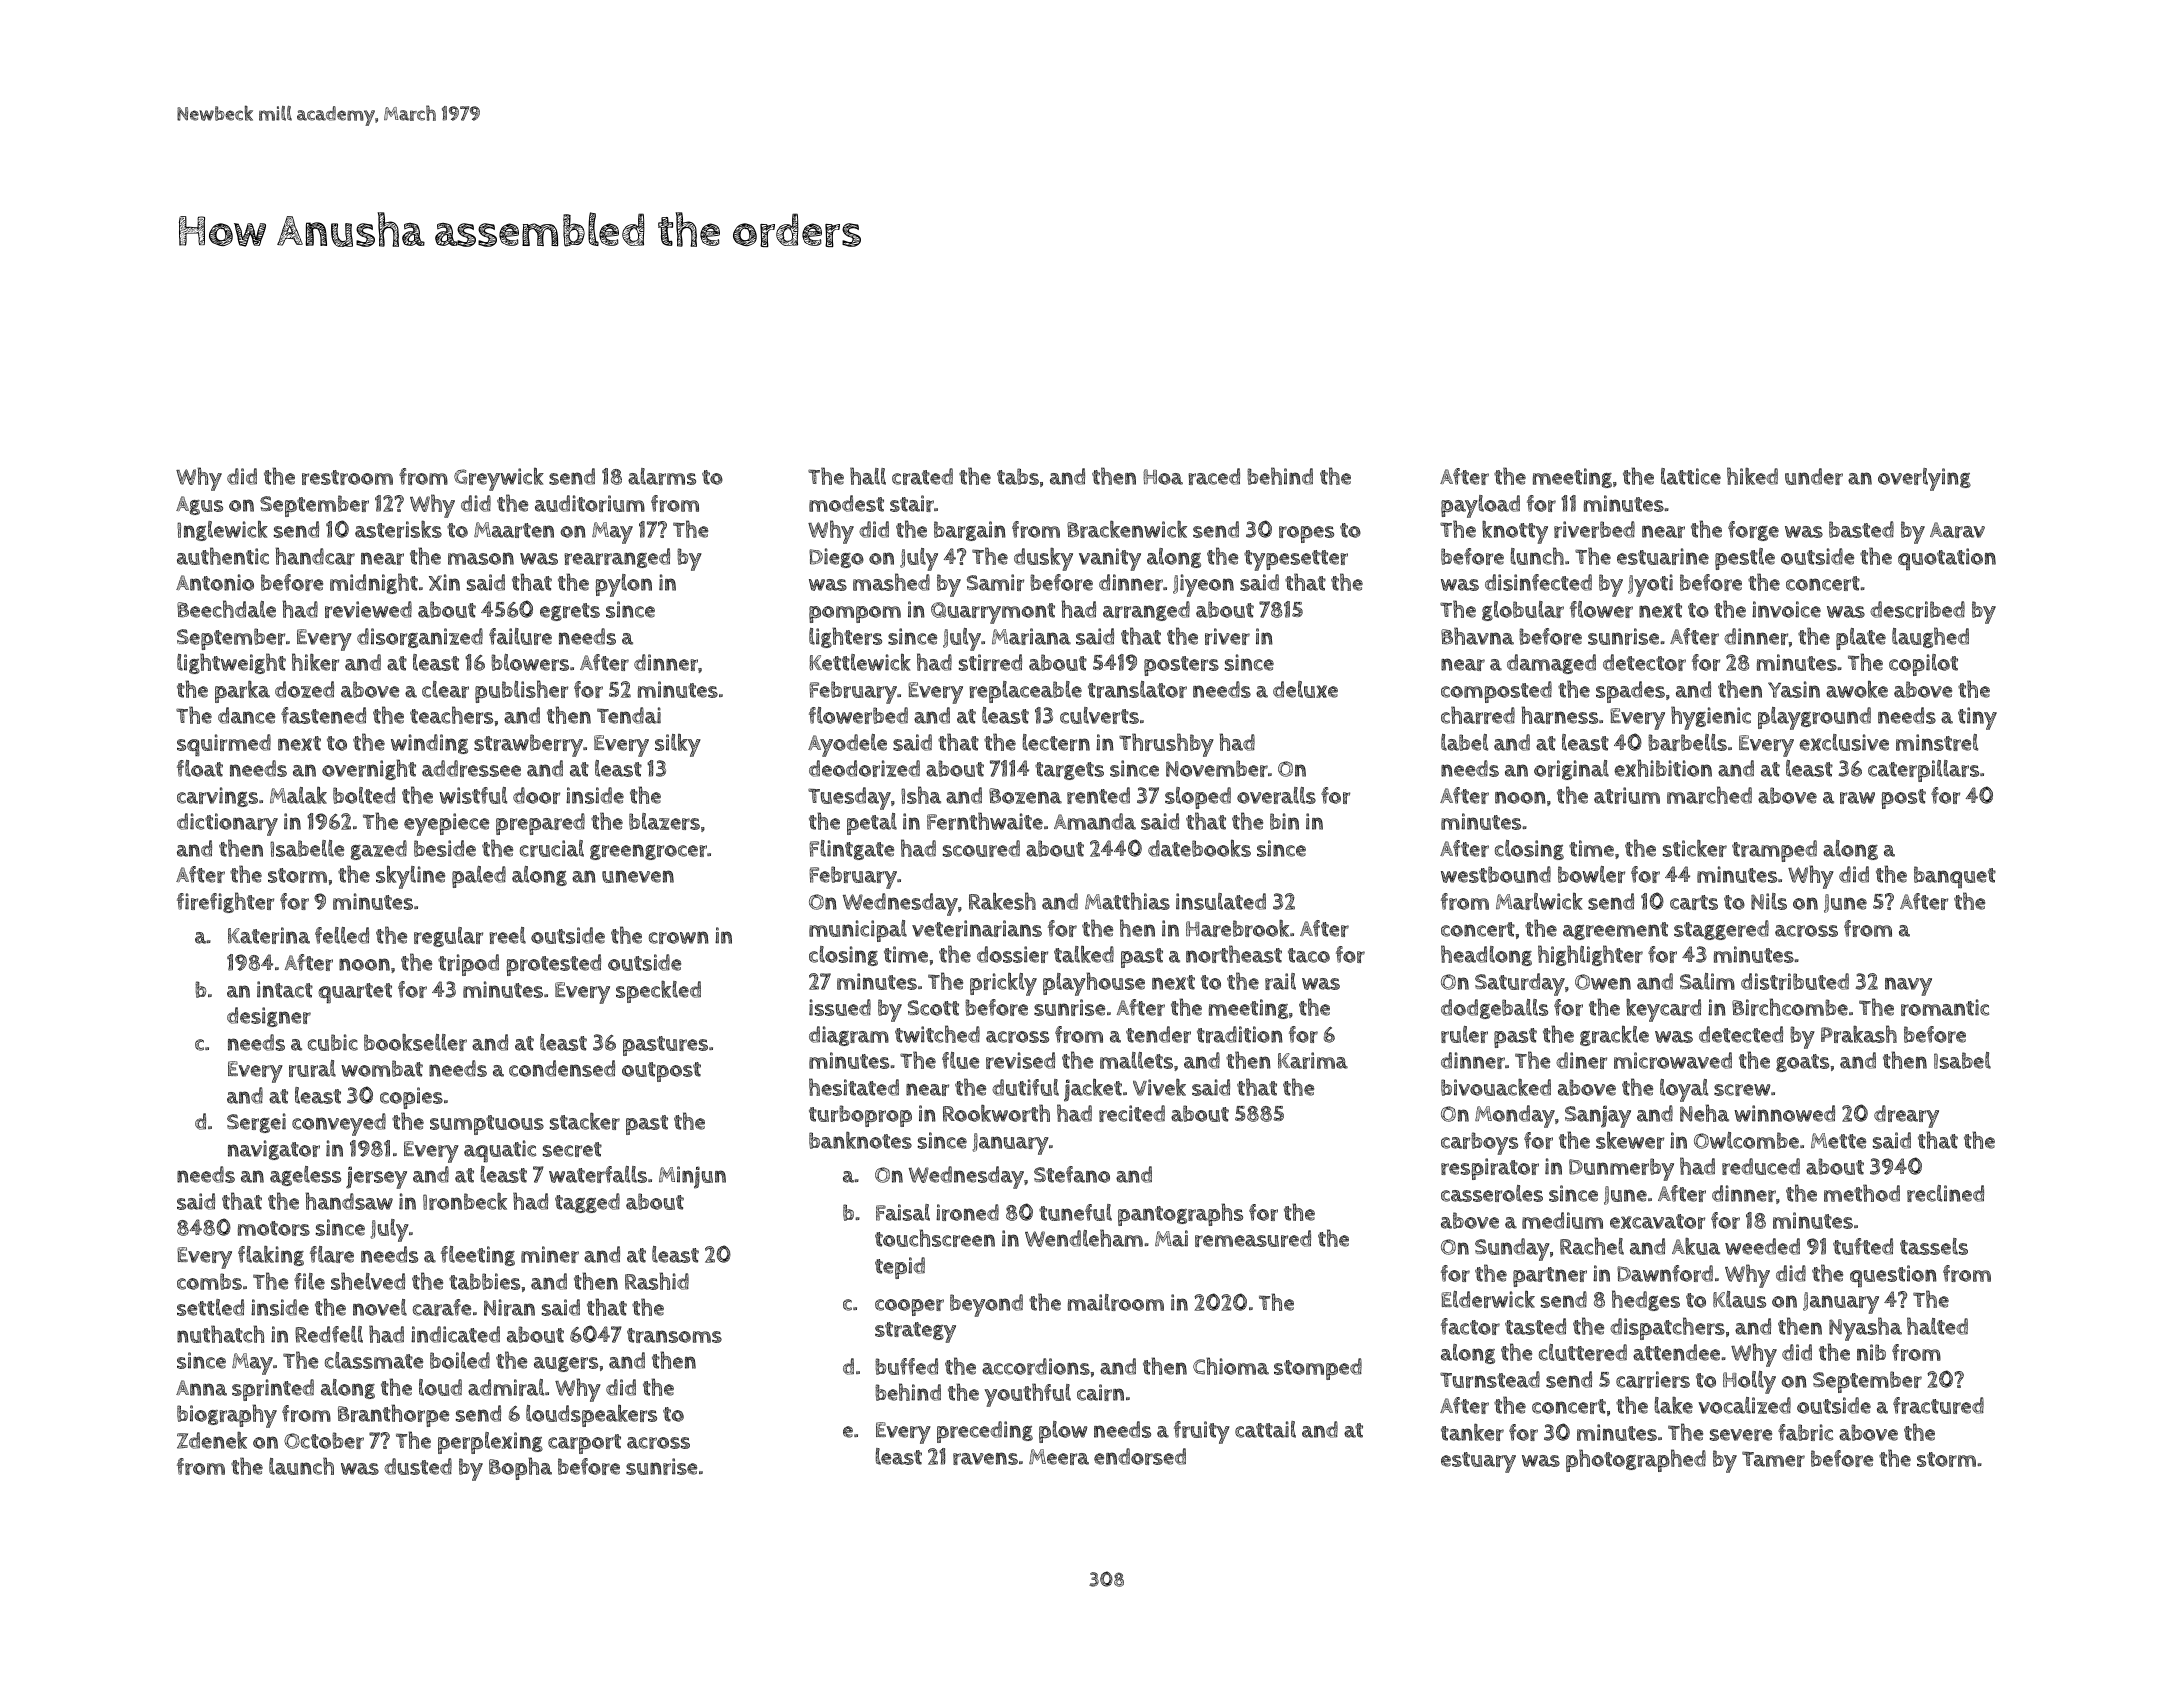 This screenshot has height=1683, width=2178. I want to click on Isha, so click(921, 795).
